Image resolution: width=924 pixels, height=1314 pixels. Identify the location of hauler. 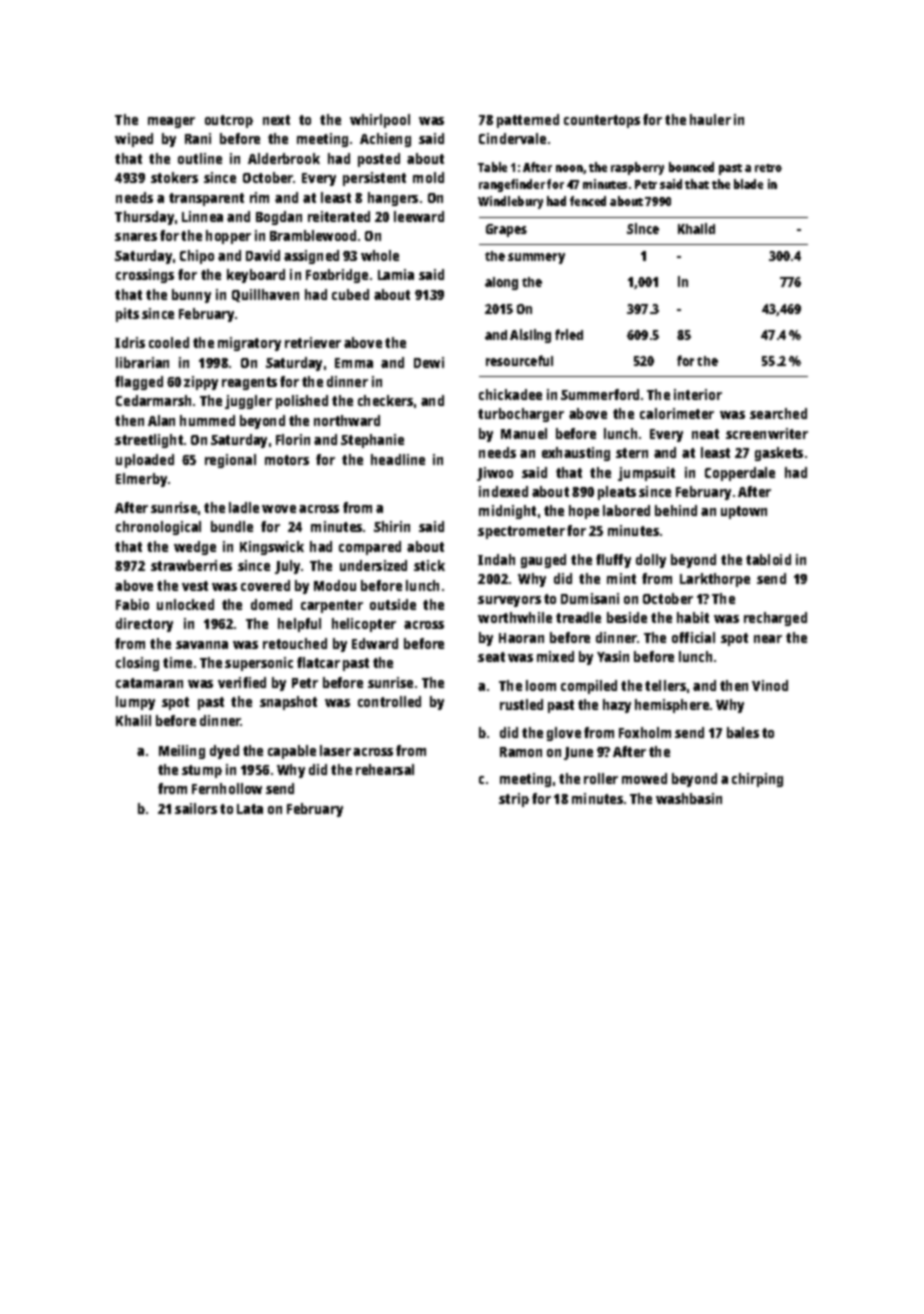
(710, 119).
